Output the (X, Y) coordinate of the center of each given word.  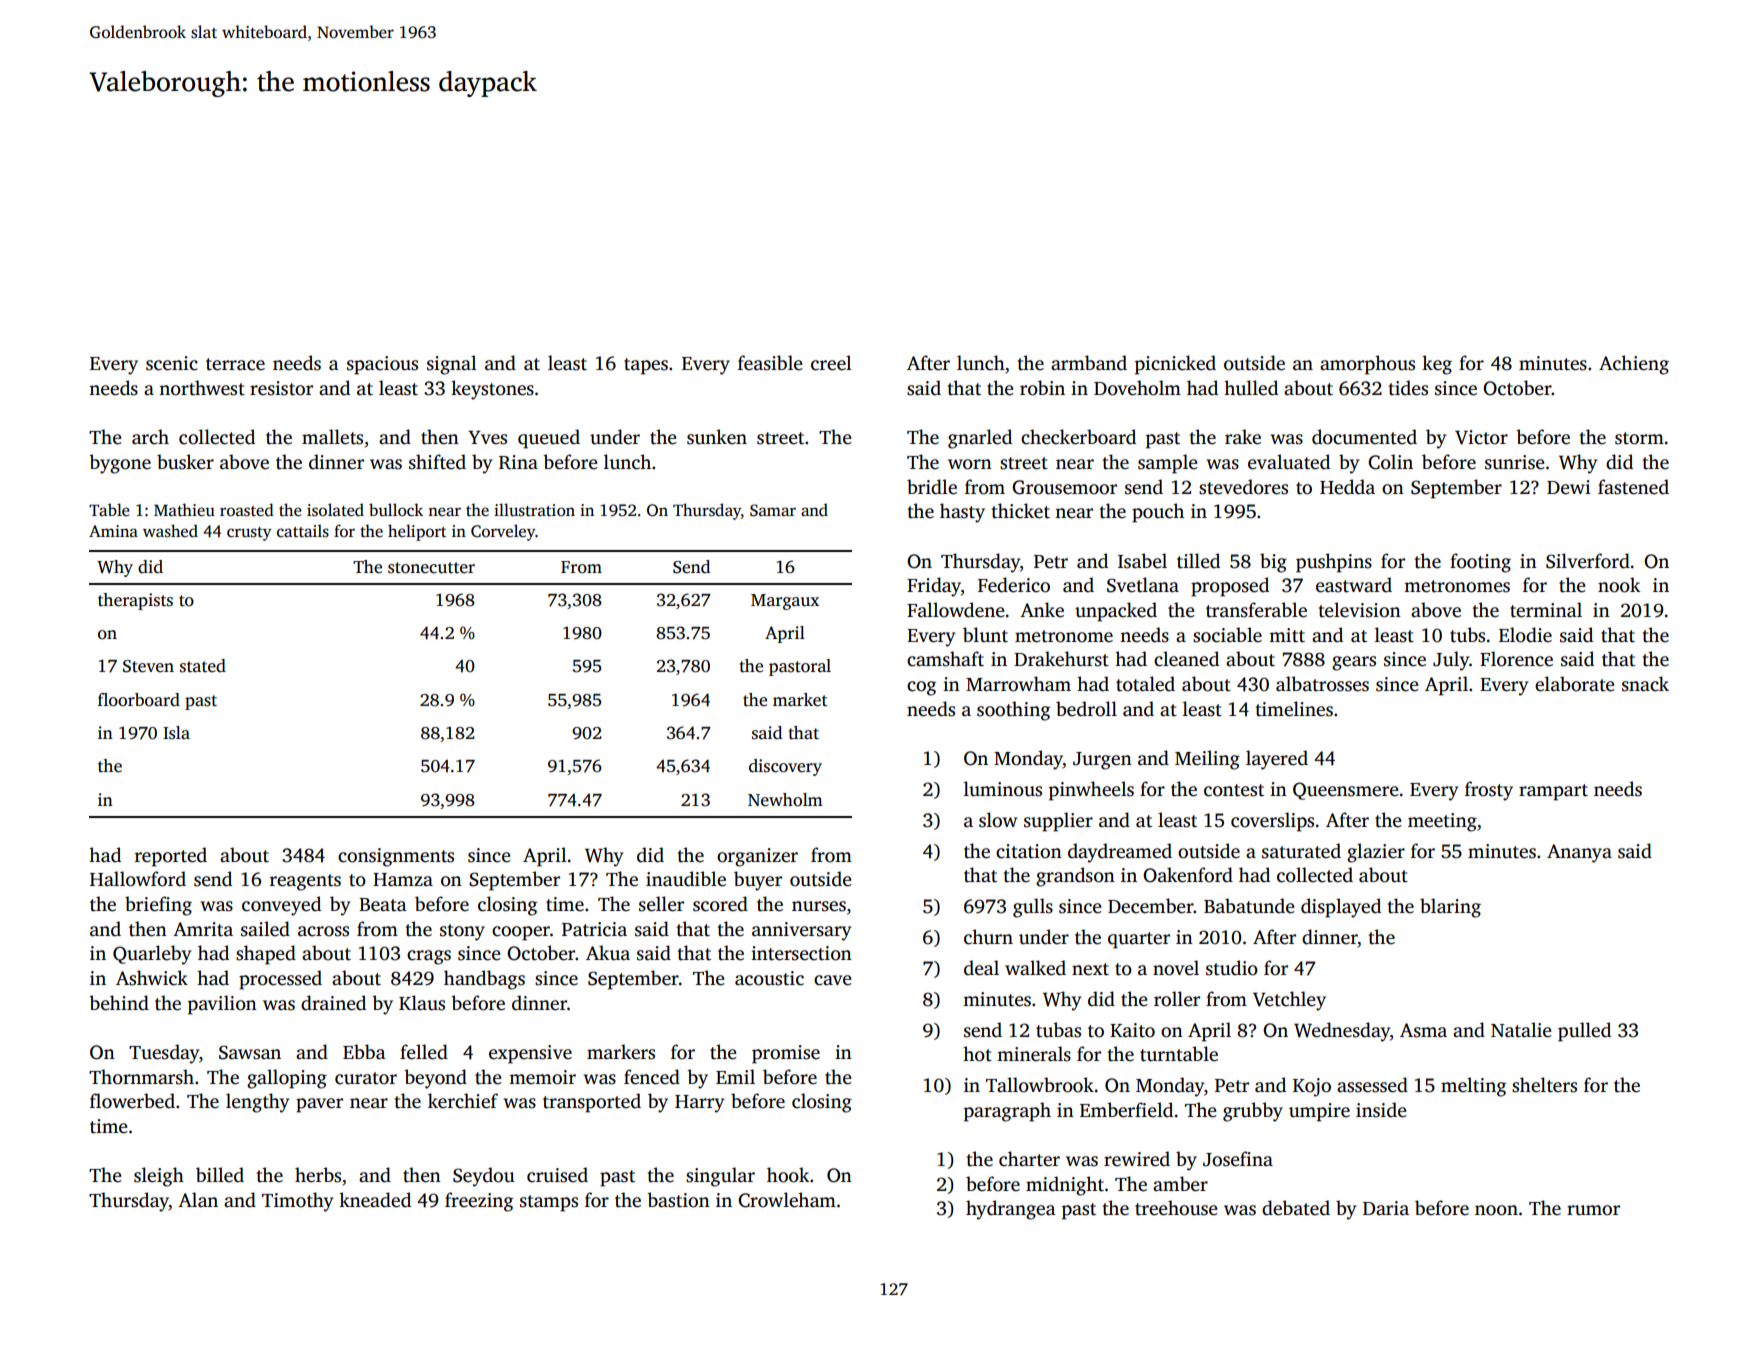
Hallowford (138, 879)
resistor (281, 388)
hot (977, 1054)
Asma (1423, 1030)
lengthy (257, 1103)
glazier (1376, 853)
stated (203, 666)
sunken (717, 437)
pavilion (222, 1005)
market (800, 700)
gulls (1033, 908)
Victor (1481, 437)
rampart (1553, 792)
